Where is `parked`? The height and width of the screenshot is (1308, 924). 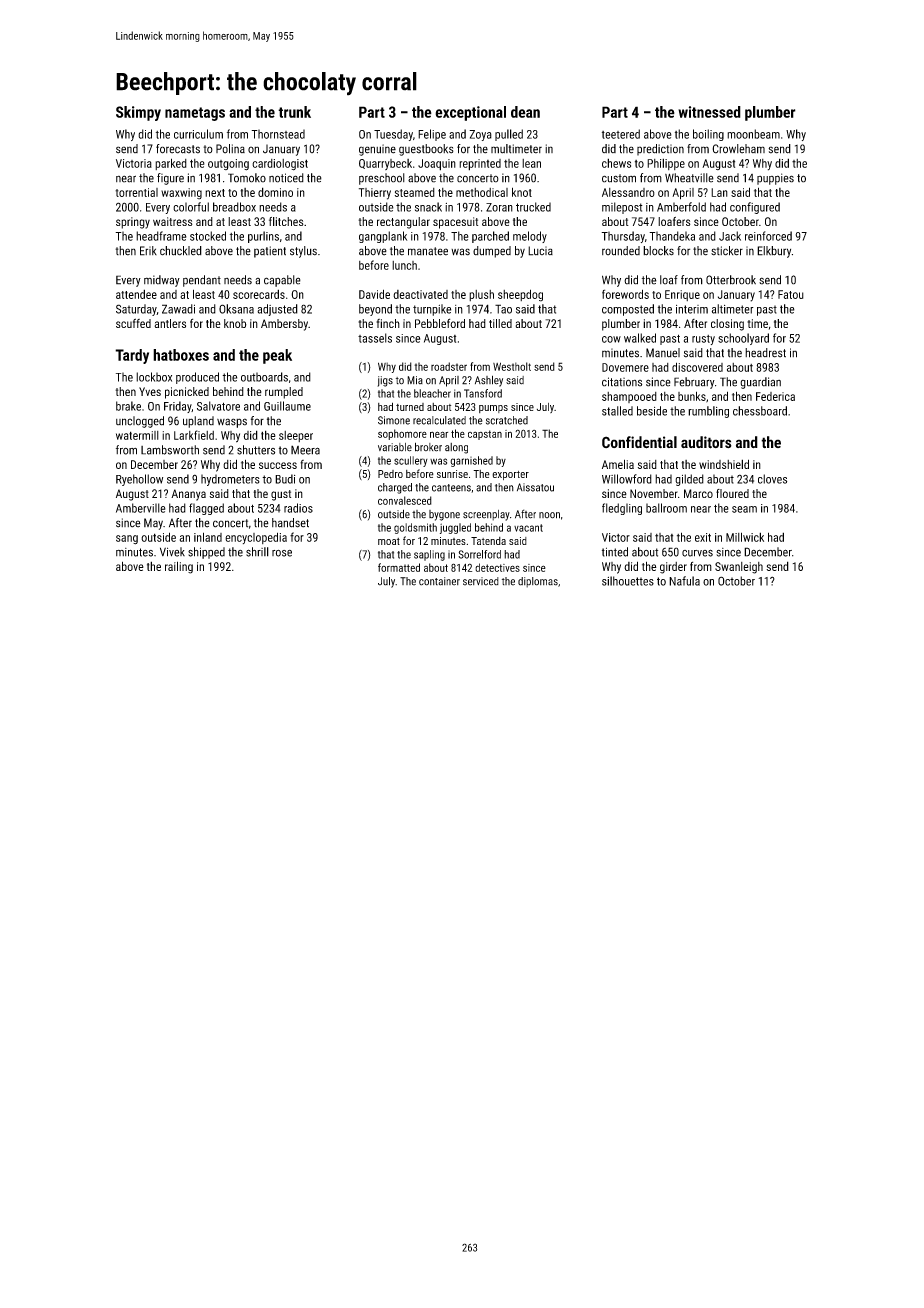 parked is located at coordinates (171, 164).
